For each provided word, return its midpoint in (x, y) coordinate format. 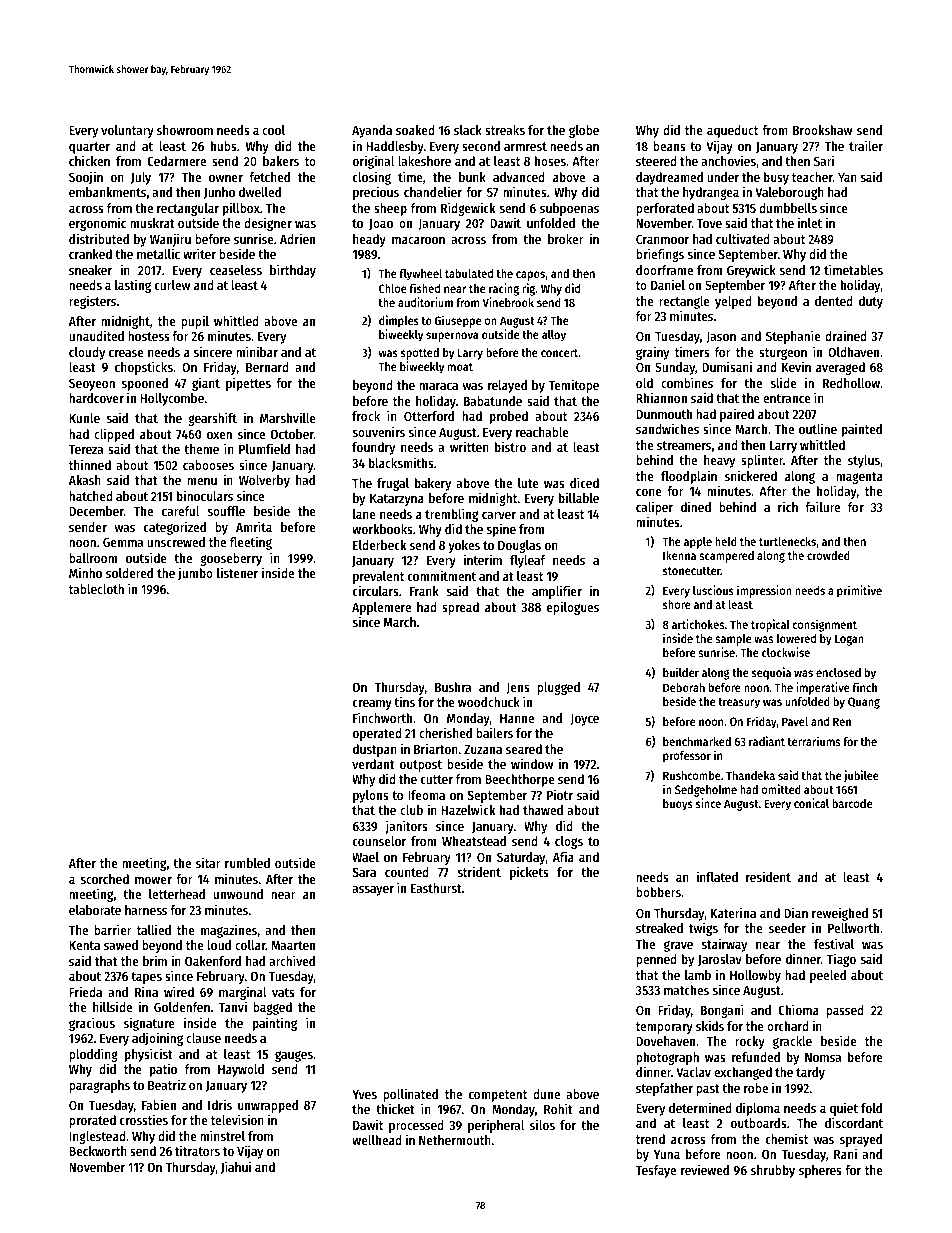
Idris (220, 1104)
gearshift (212, 419)
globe (584, 131)
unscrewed (176, 542)
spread (460, 608)
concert (560, 353)
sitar (208, 862)
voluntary (127, 131)
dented (834, 301)
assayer (373, 891)
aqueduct (732, 131)
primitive (859, 591)
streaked (659, 928)
